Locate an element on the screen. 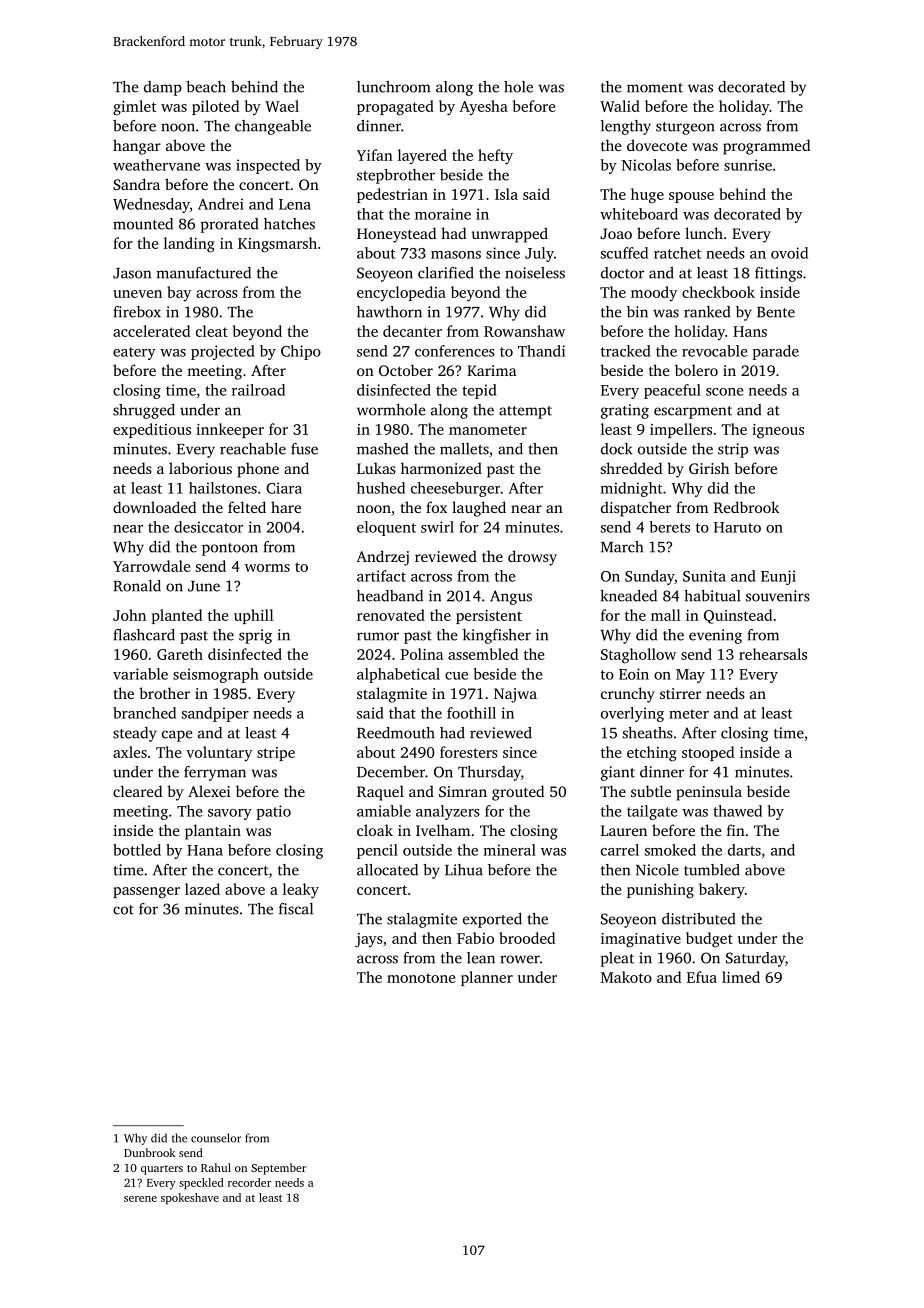  flashcard is located at coordinates (144, 635).
